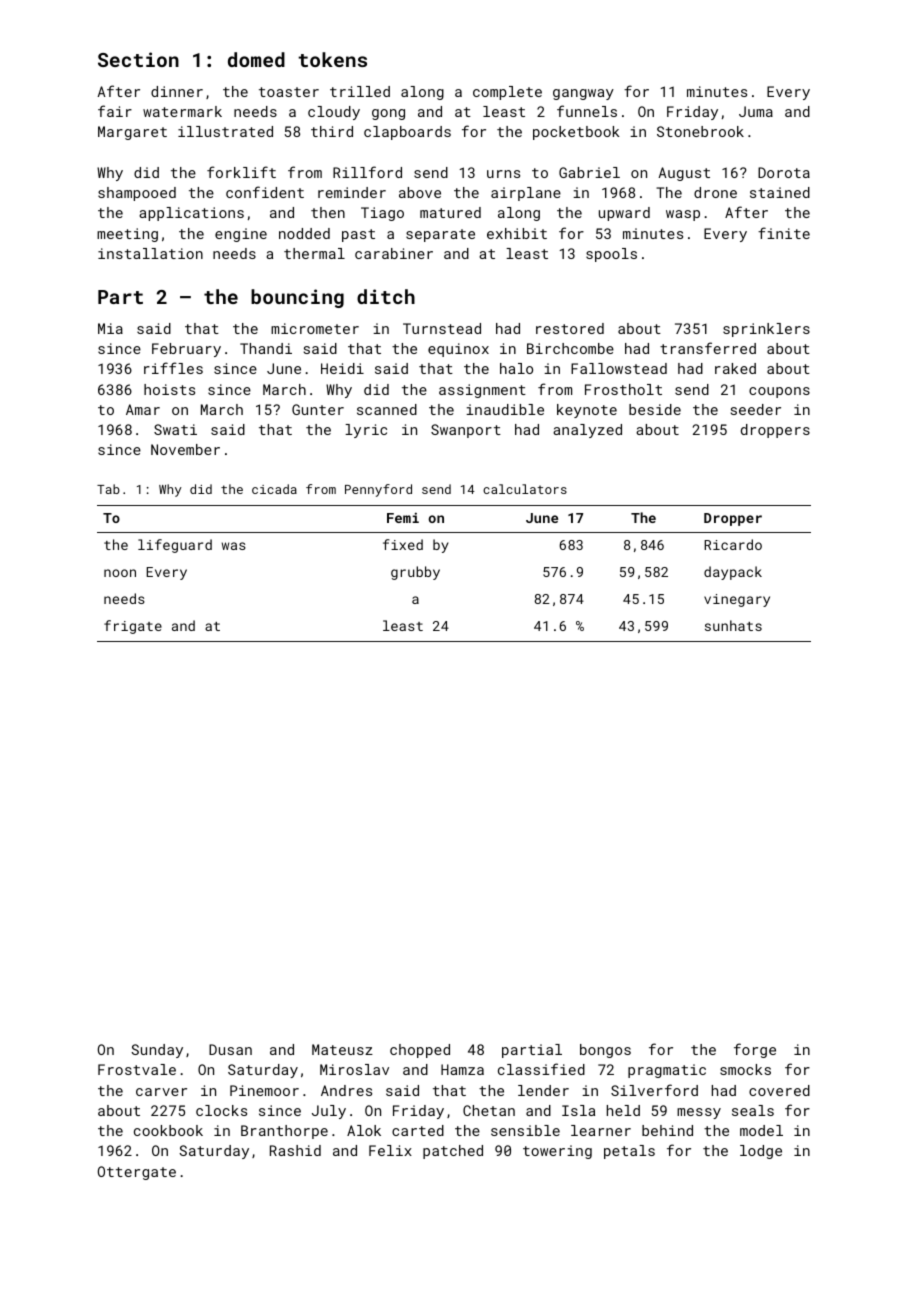  What do you see at coordinates (784, 233) in the screenshot?
I see `finite` at bounding box center [784, 233].
